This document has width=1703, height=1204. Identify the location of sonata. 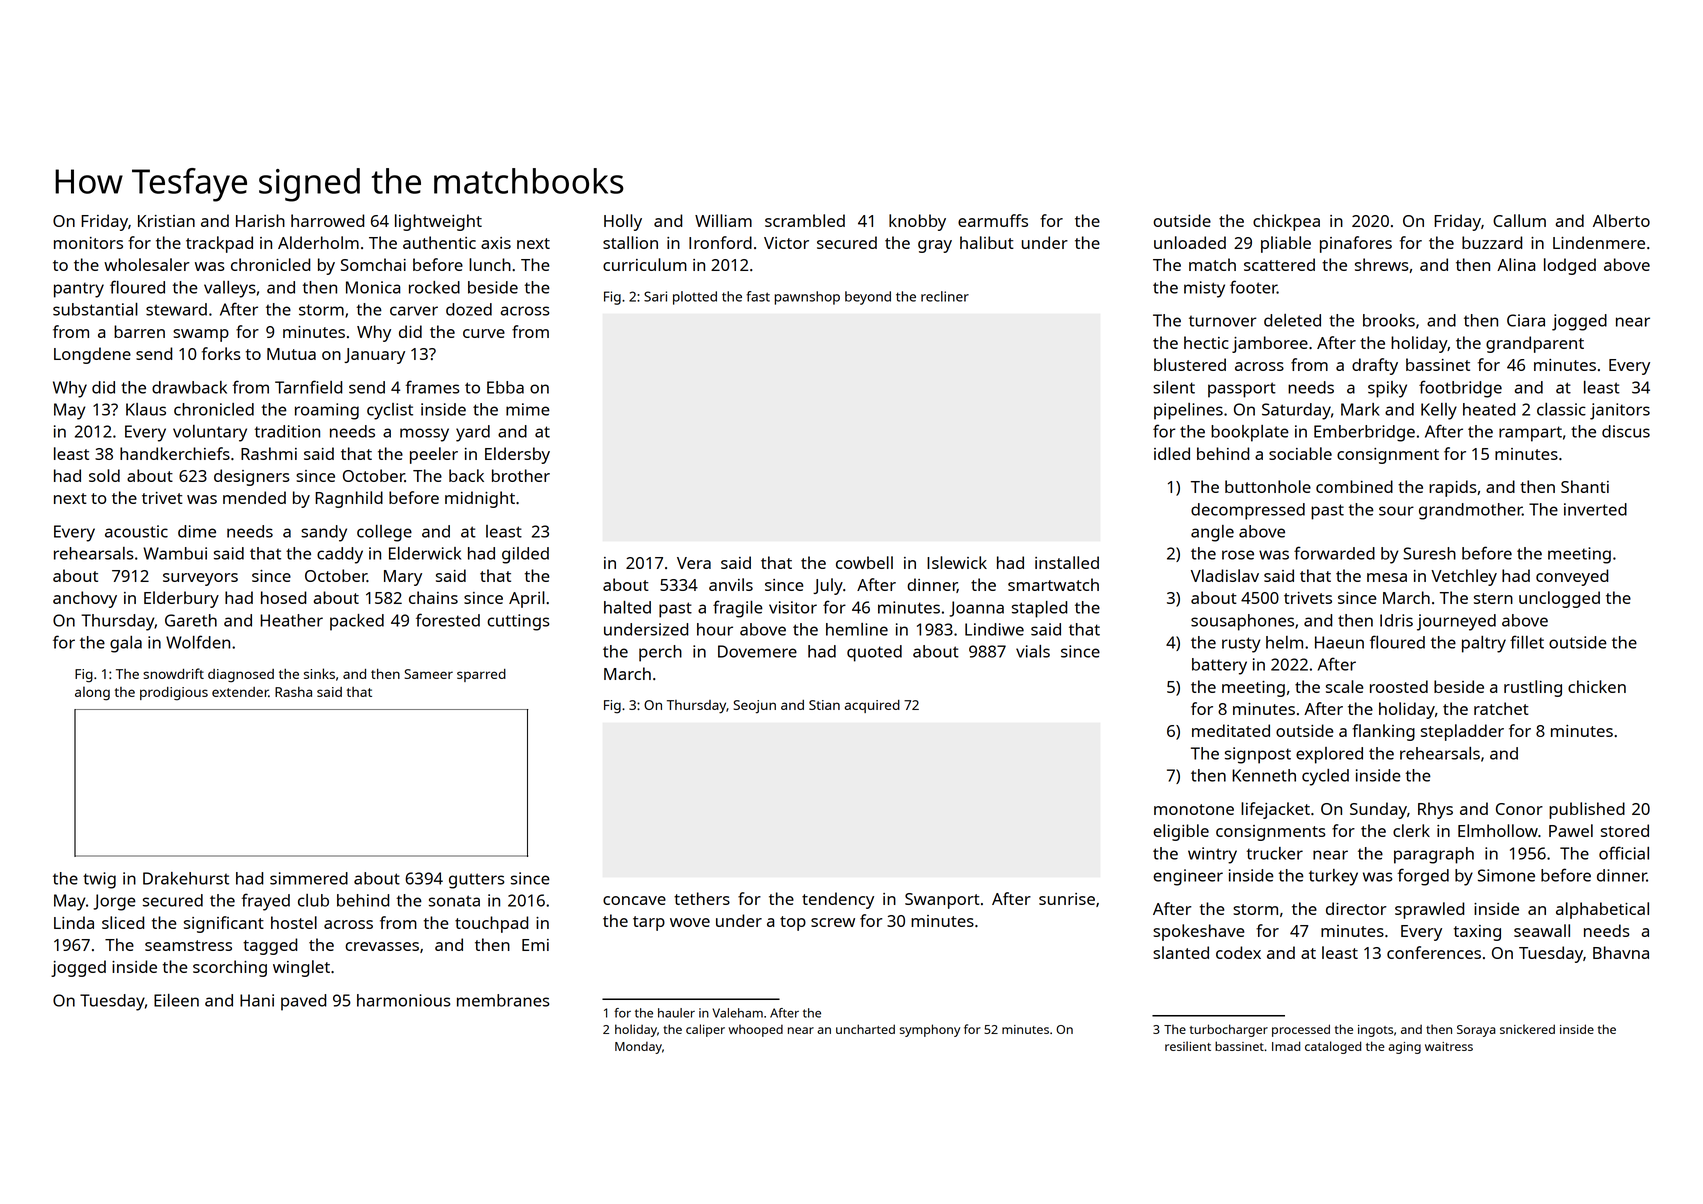
(454, 901).
